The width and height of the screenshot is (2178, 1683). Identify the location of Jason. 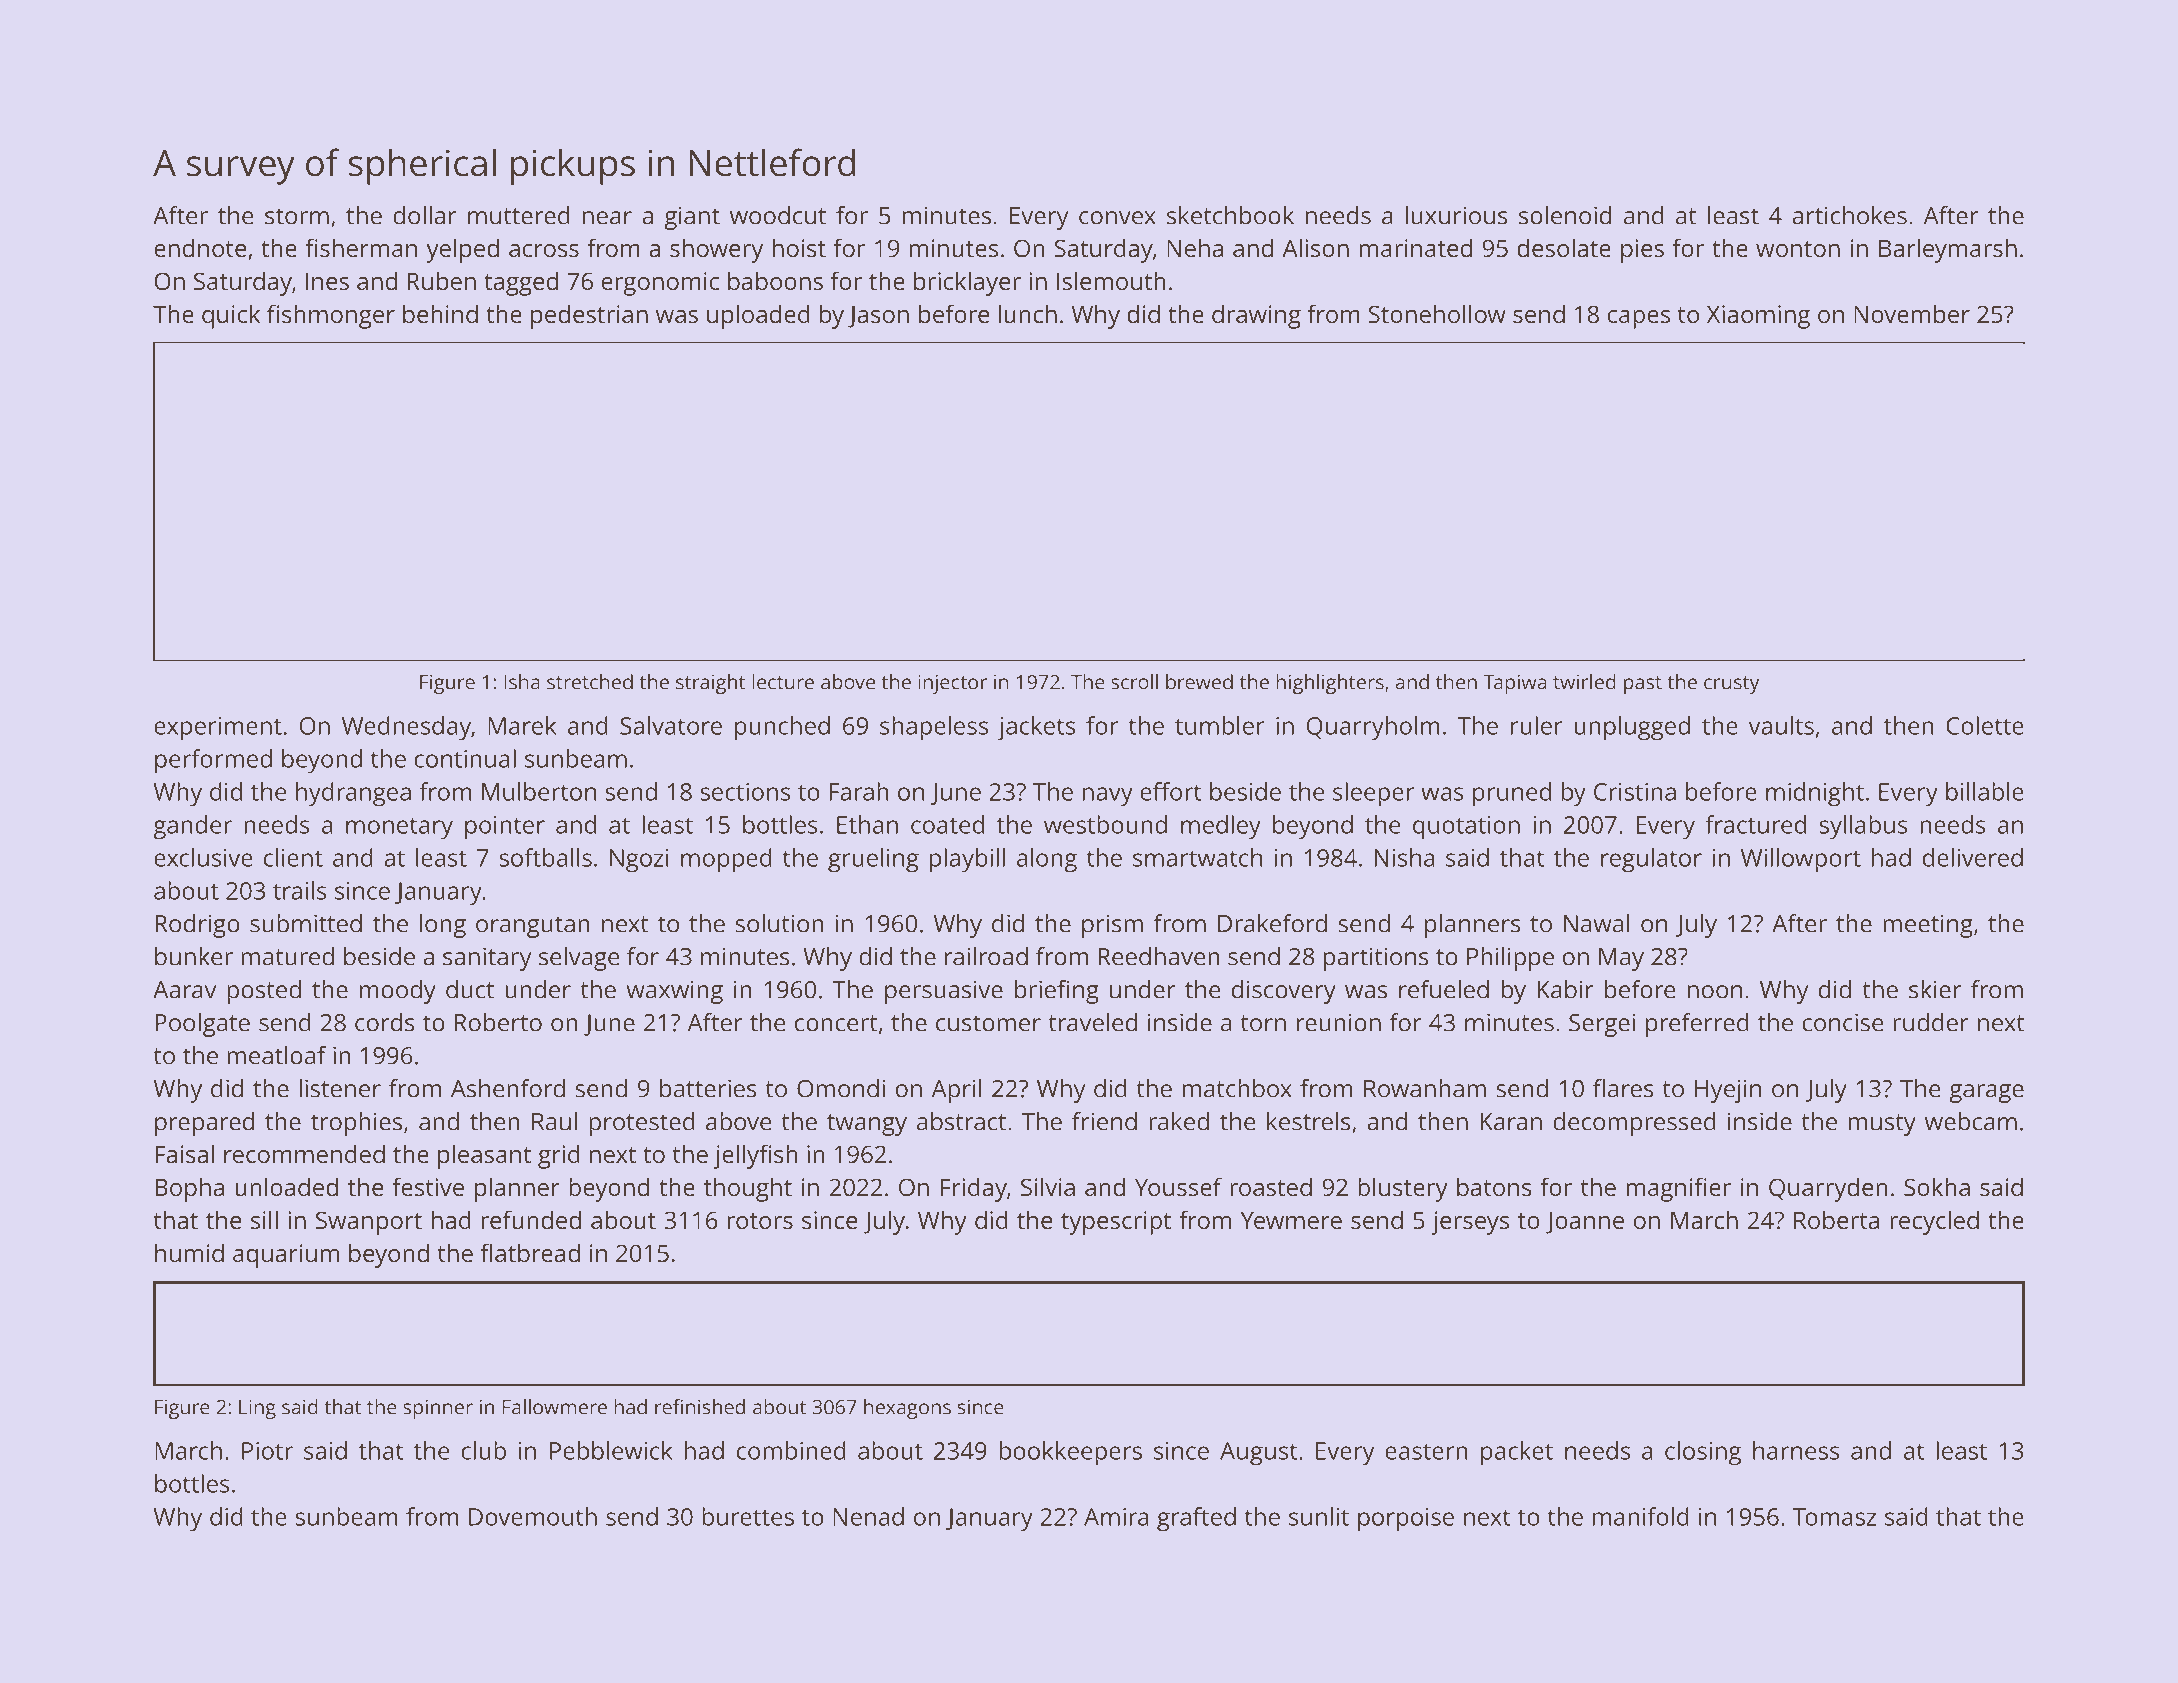
(878, 317).
